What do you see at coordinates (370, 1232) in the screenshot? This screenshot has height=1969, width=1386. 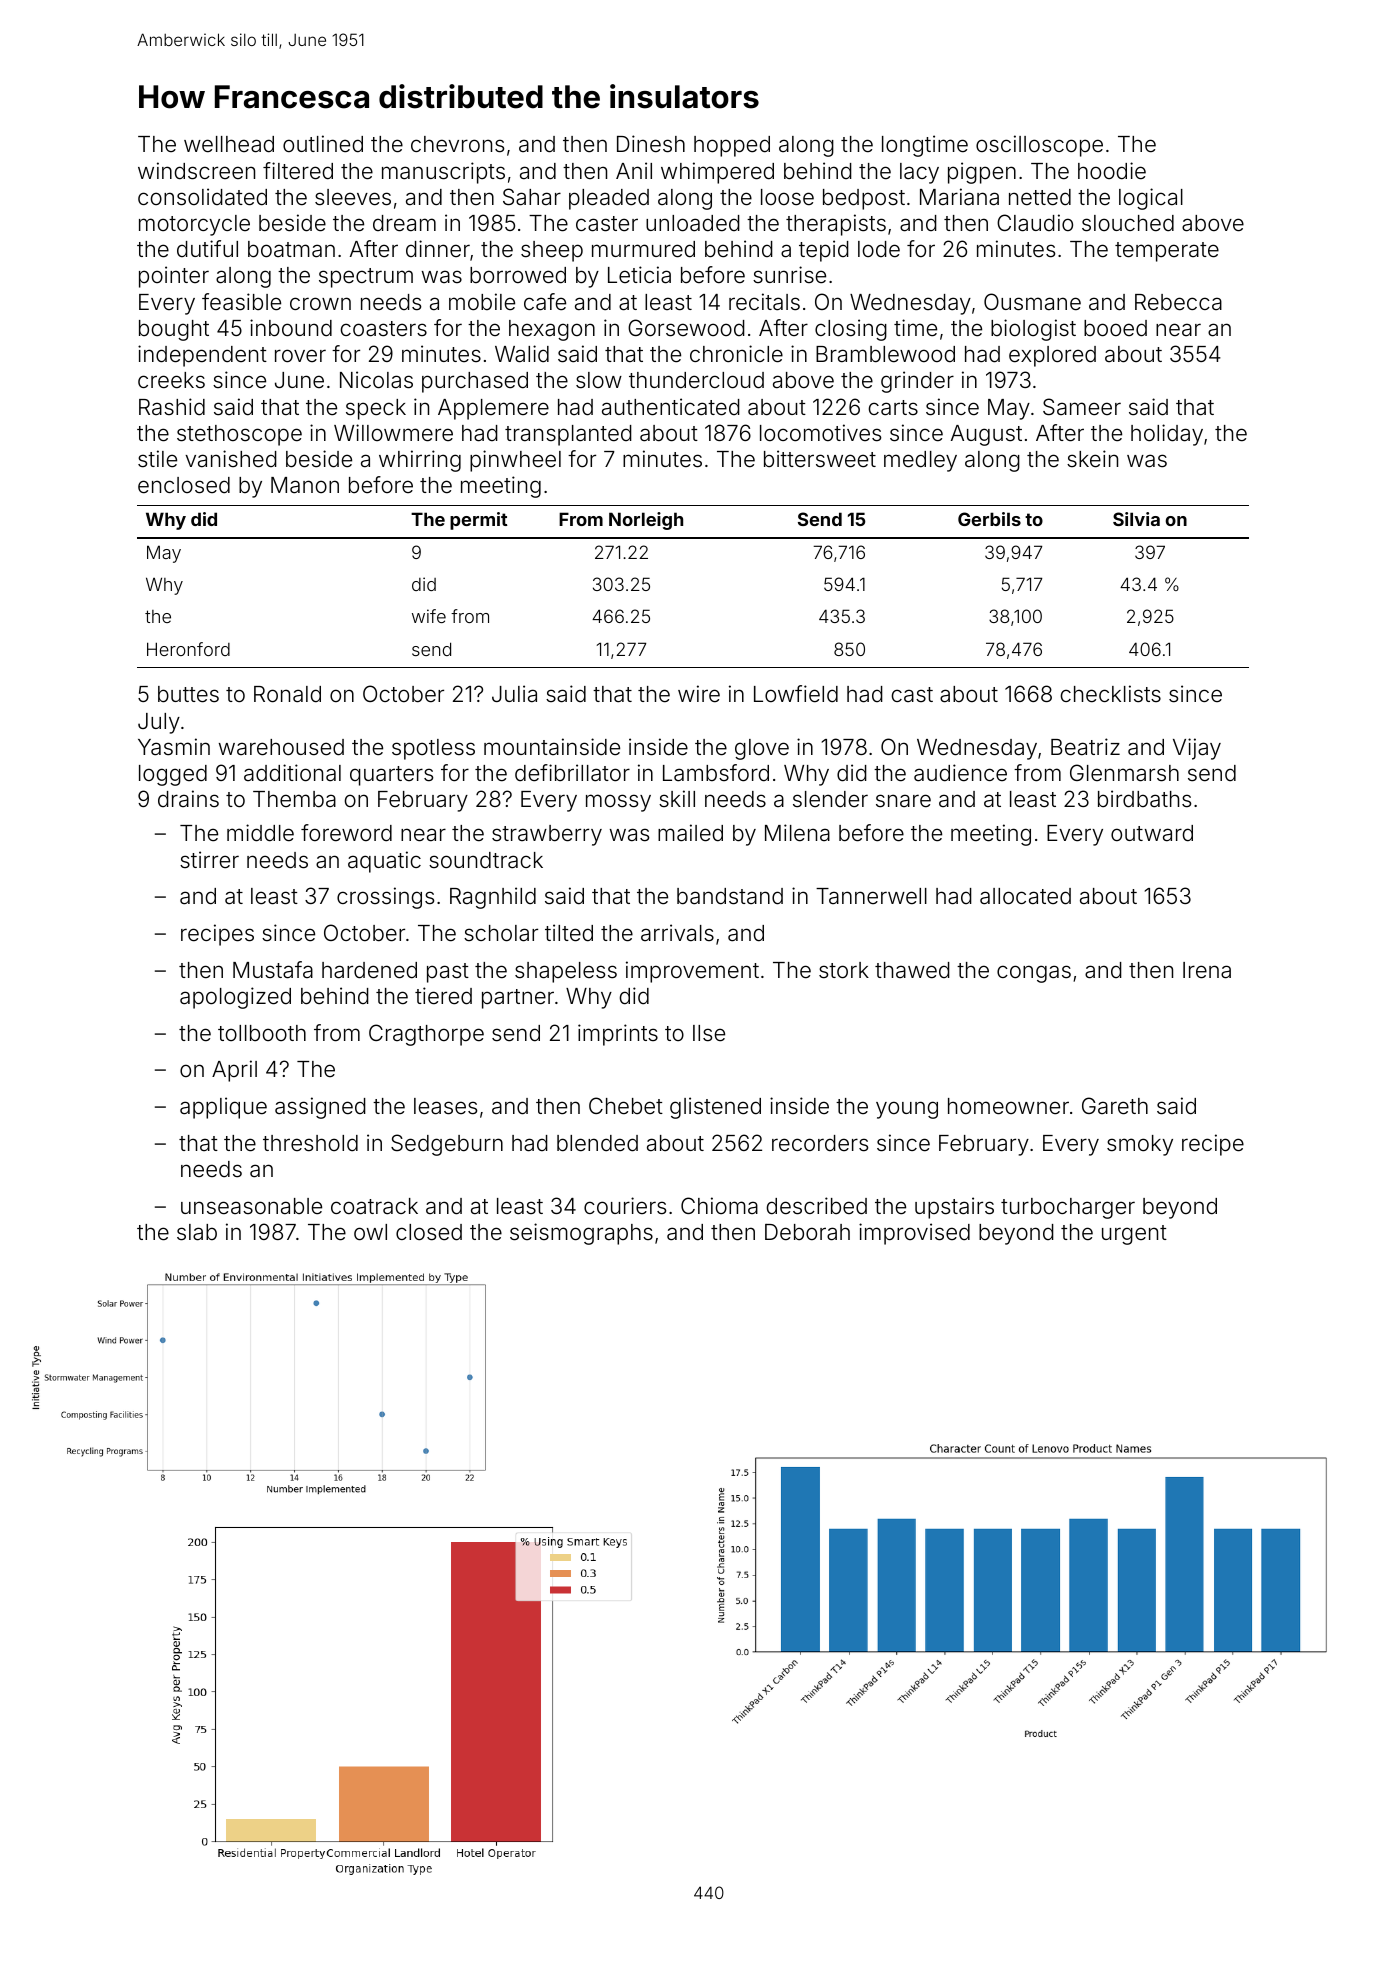 I see `owl` at bounding box center [370, 1232].
